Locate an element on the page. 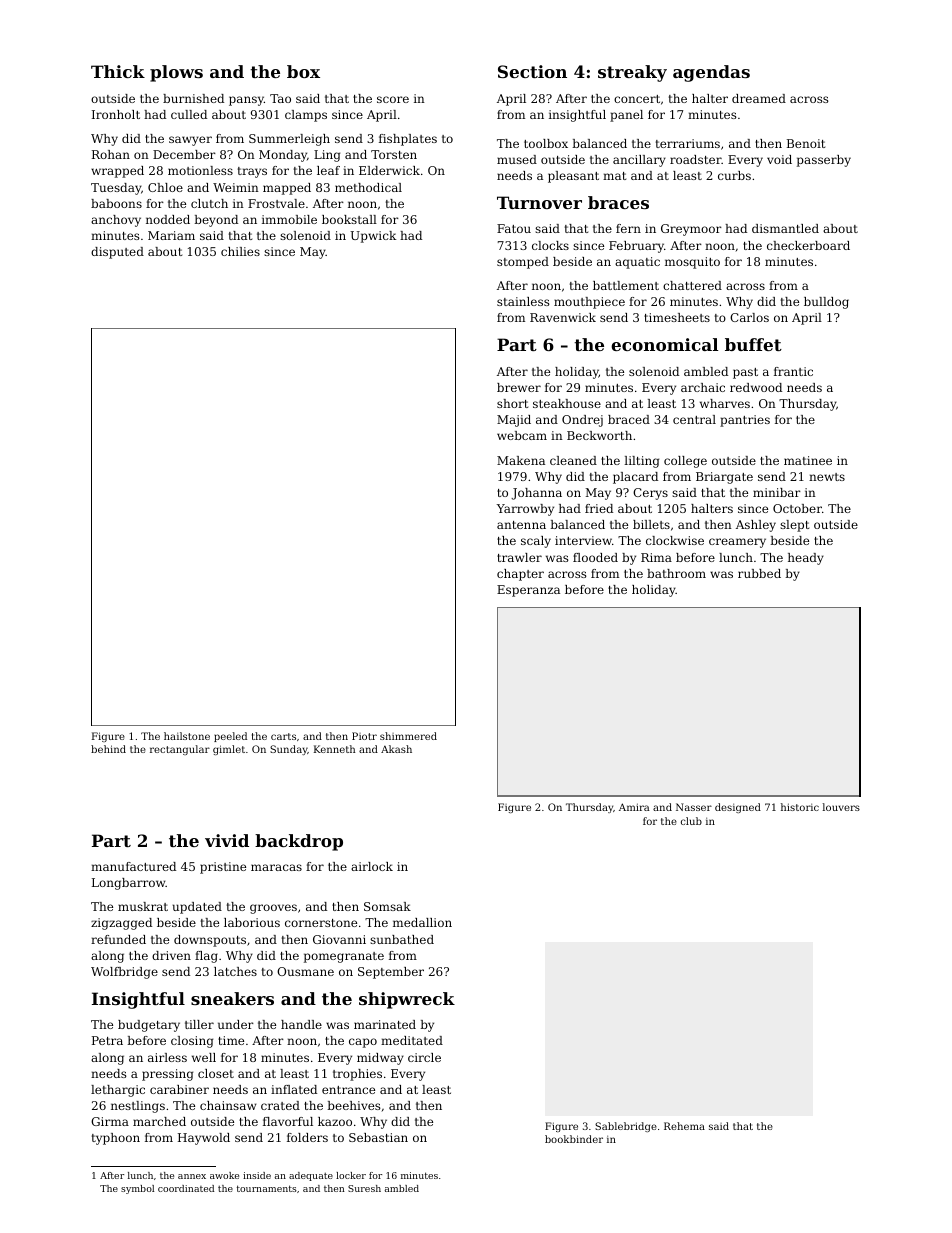  peeled is located at coordinates (230, 737).
